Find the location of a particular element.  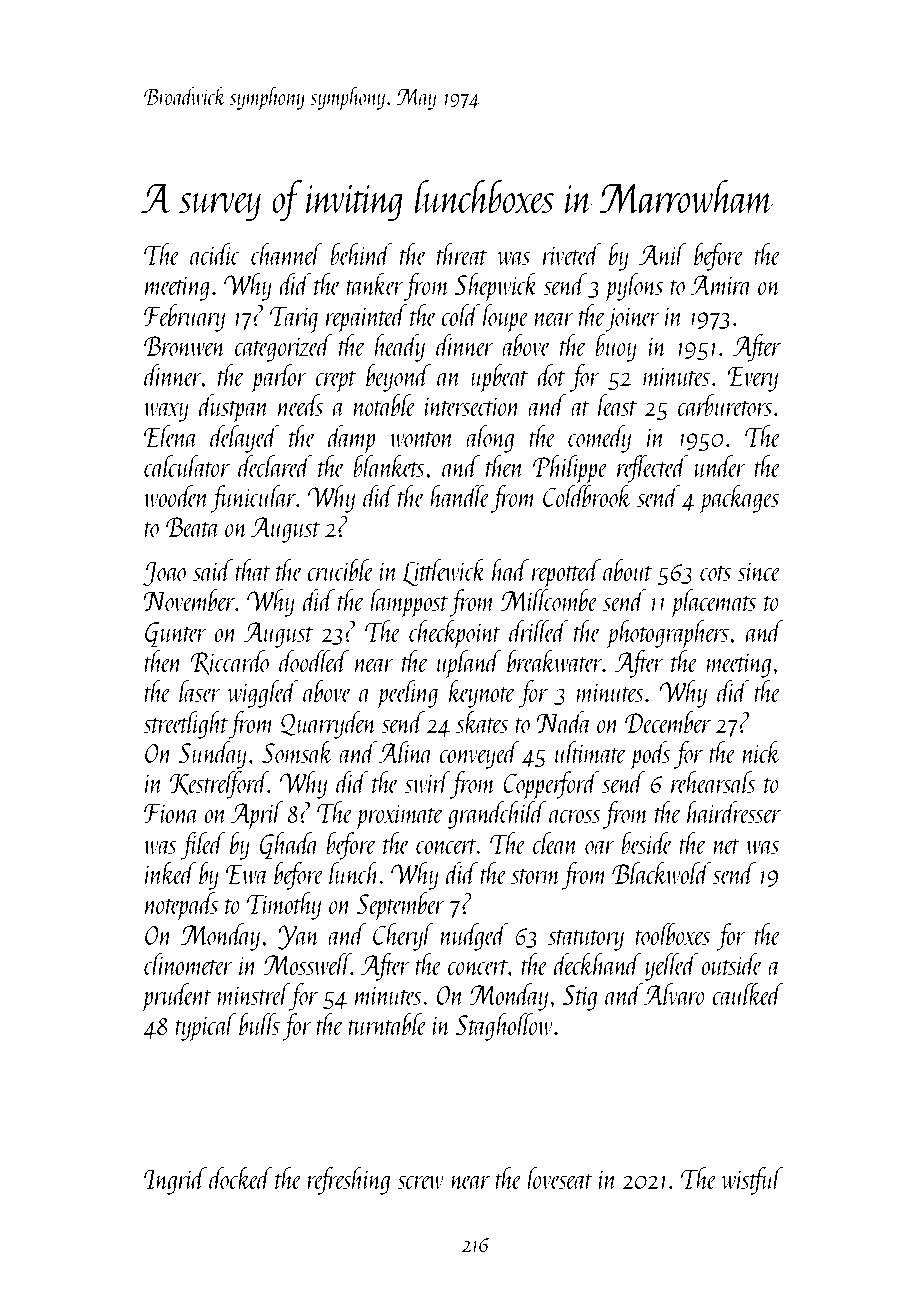

loveseat is located at coordinates (560, 1178).
